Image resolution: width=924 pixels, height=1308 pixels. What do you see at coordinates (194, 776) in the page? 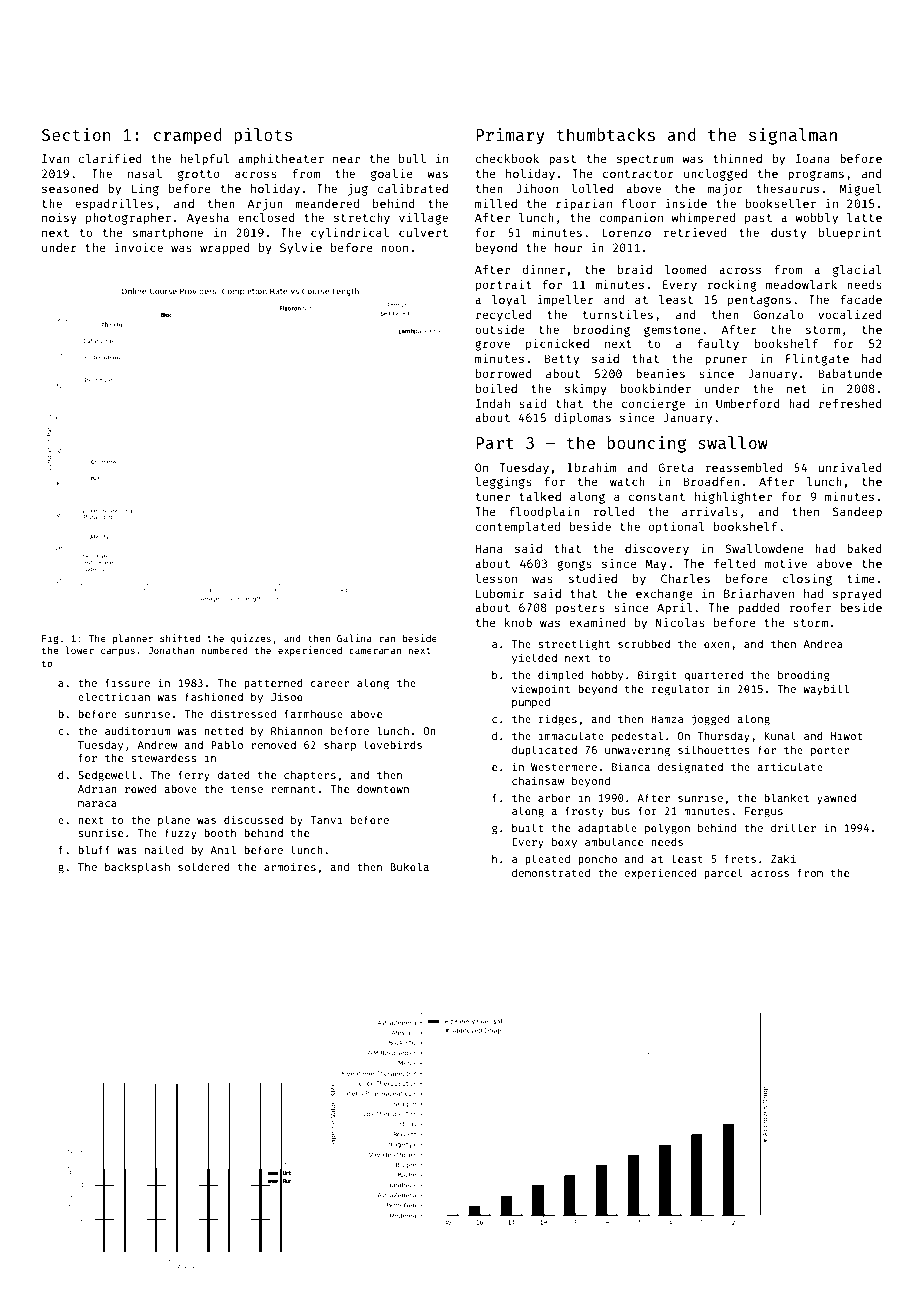
I see `ferry` at bounding box center [194, 776].
